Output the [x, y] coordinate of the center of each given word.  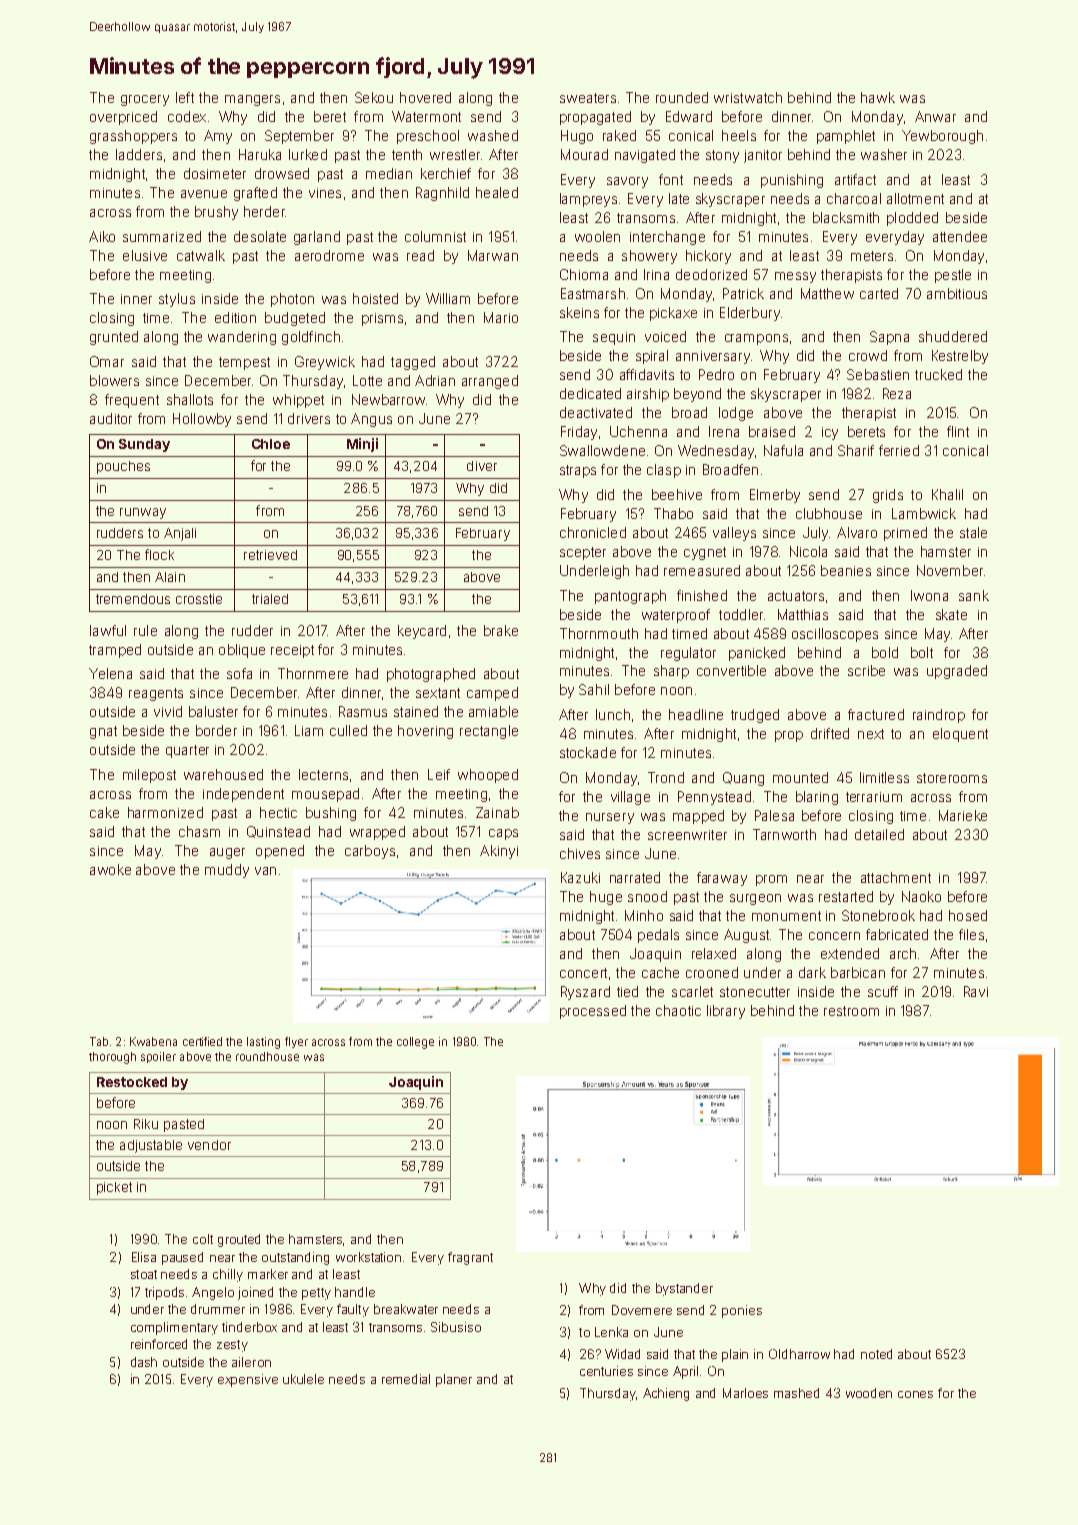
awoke [110, 869]
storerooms [952, 778]
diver [482, 466]
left [185, 97]
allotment [915, 198]
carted [879, 293]
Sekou [374, 97]
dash [144, 1362]
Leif [439, 774]
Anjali [180, 534]
